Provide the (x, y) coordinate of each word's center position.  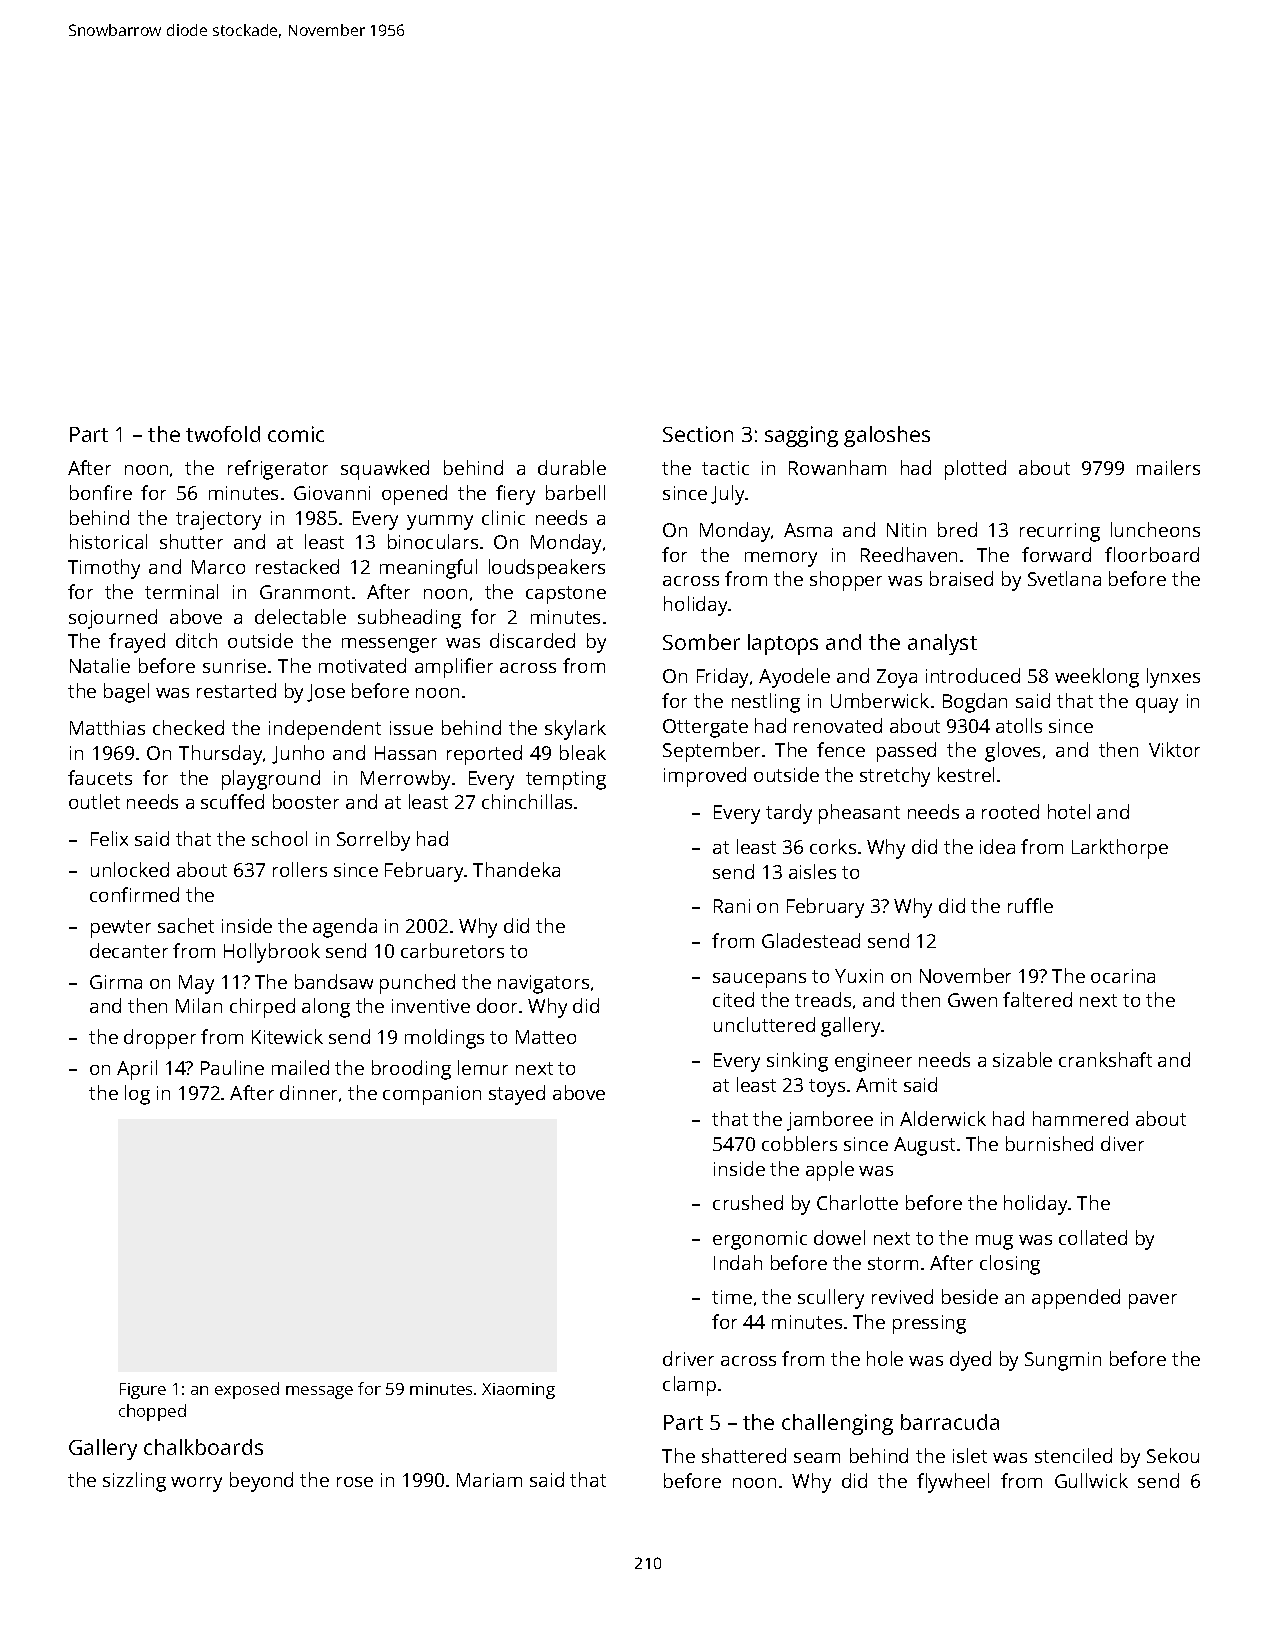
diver (1122, 1143)
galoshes (887, 436)
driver (688, 1358)
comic (296, 434)
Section (698, 434)
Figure (143, 1391)
